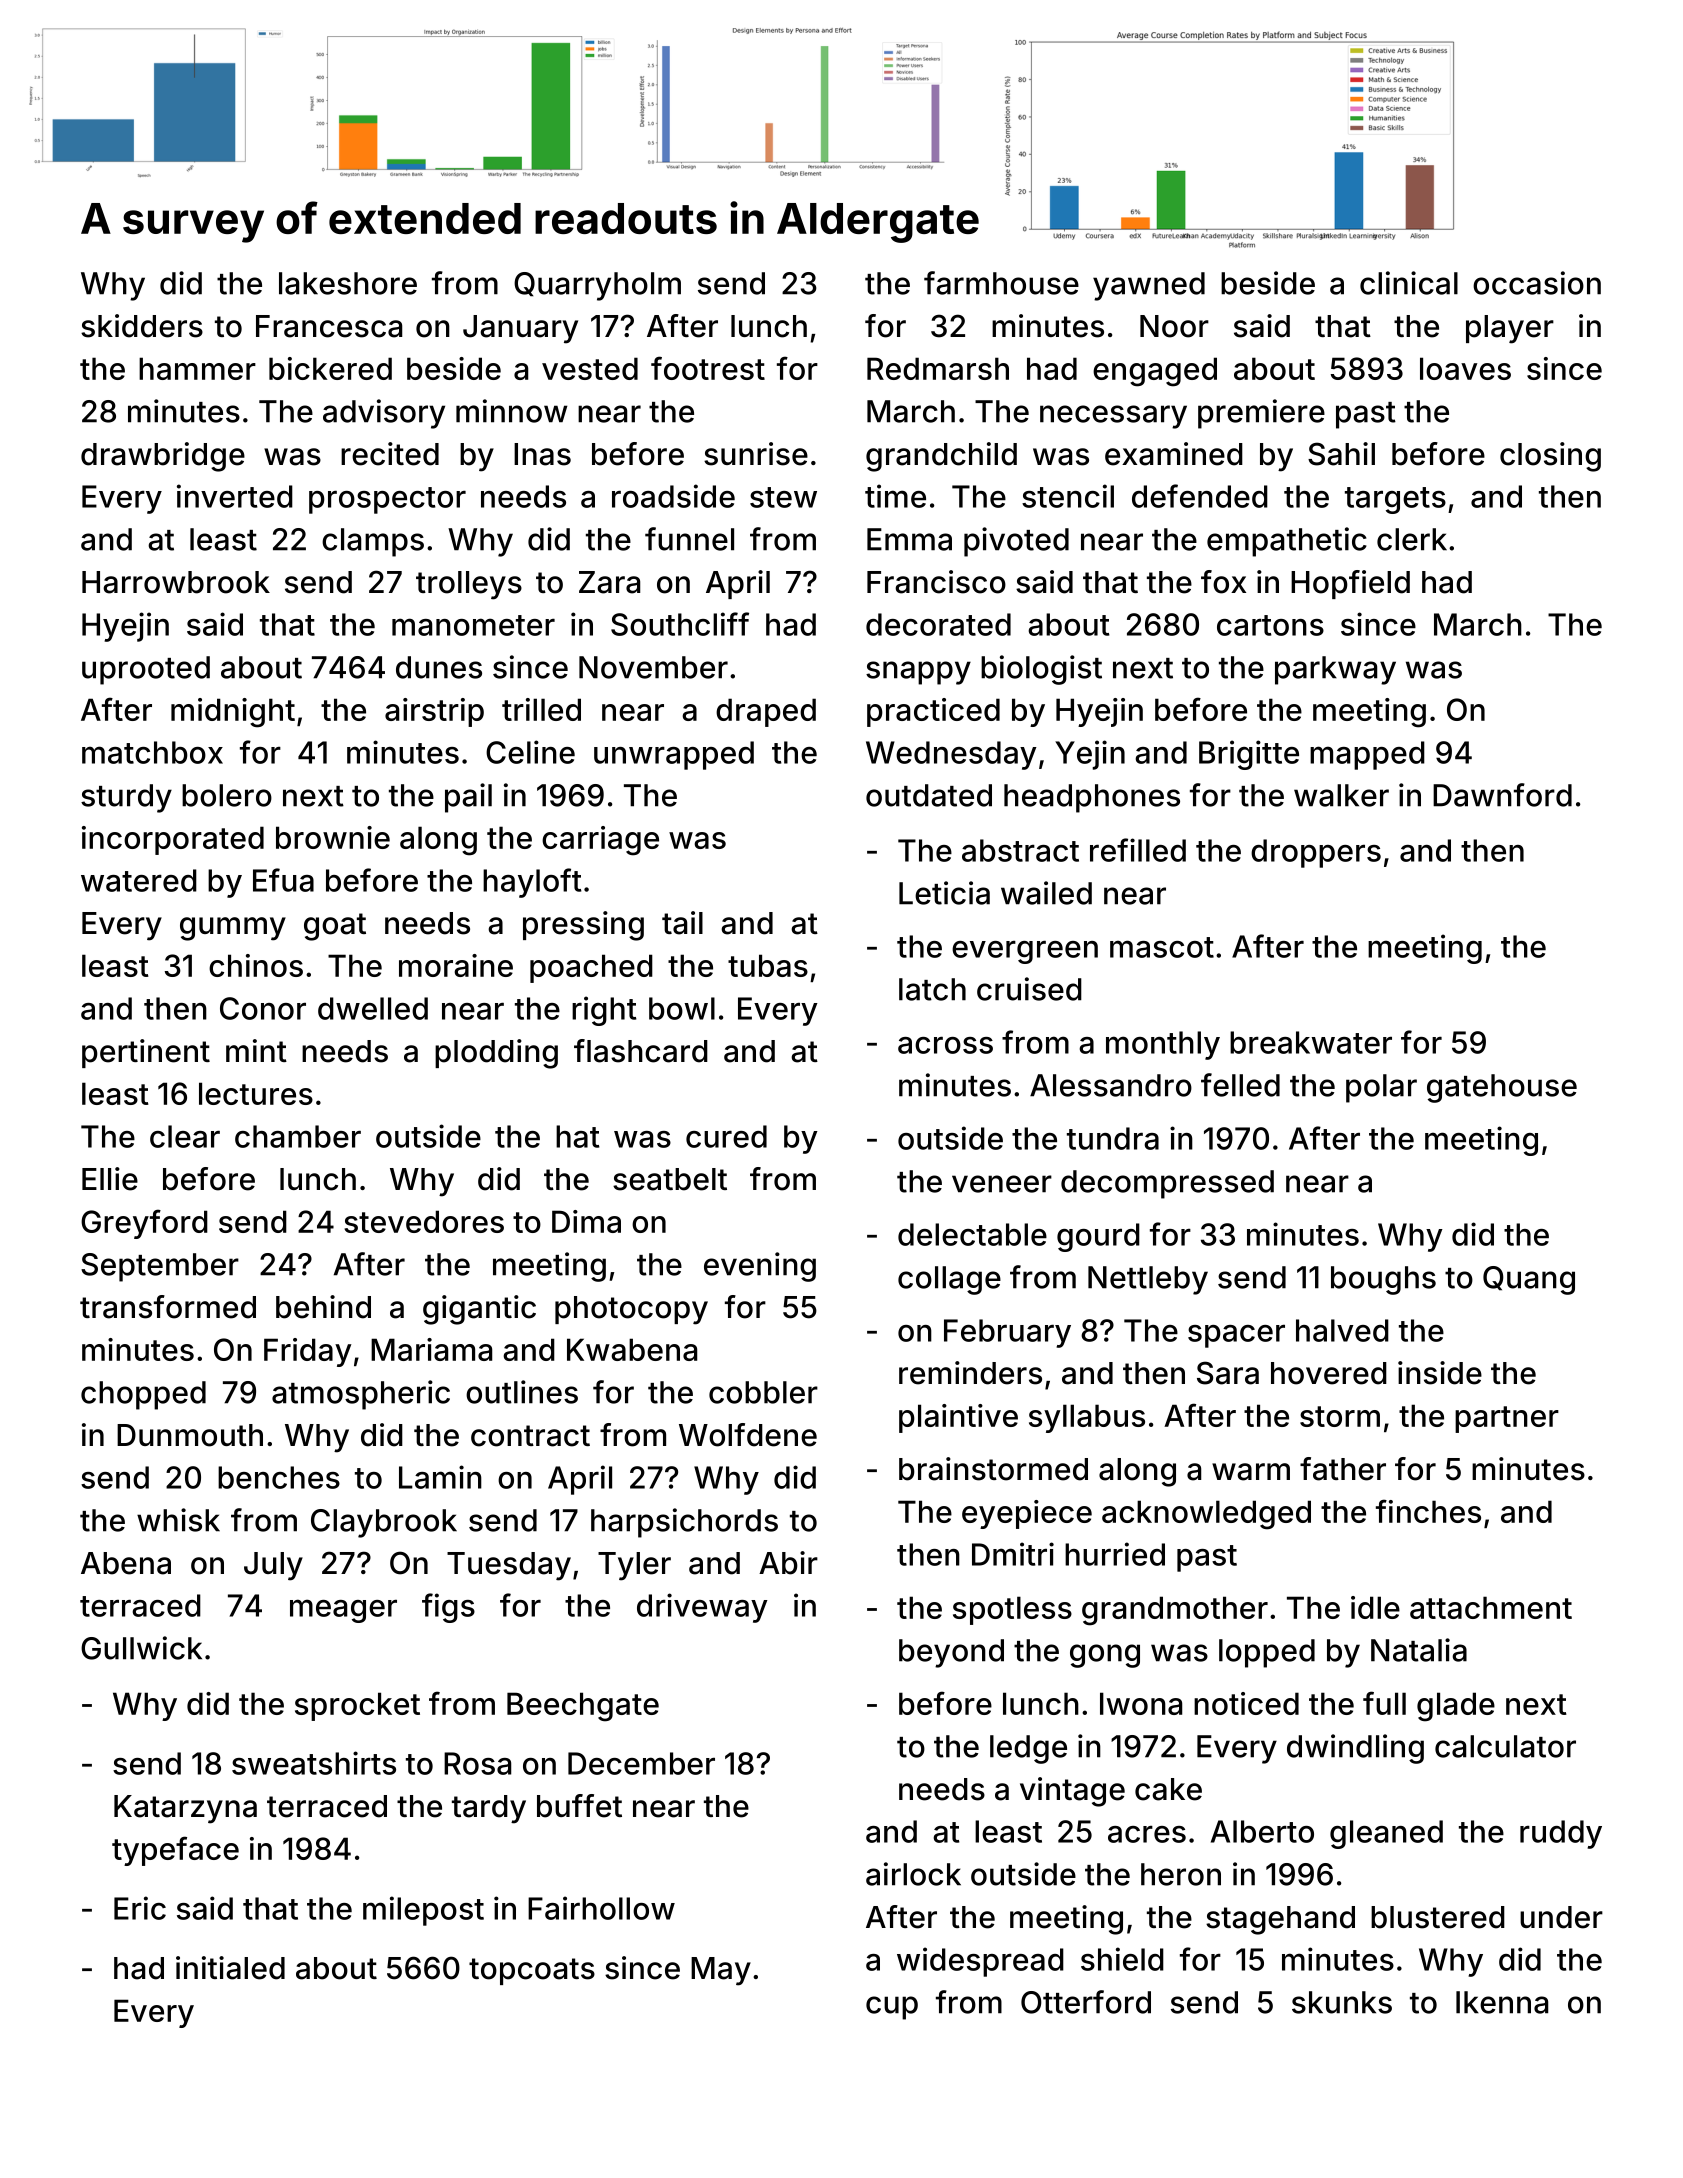 This image has height=2178, width=1683. I want to click on initialed, so click(230, 1968).
